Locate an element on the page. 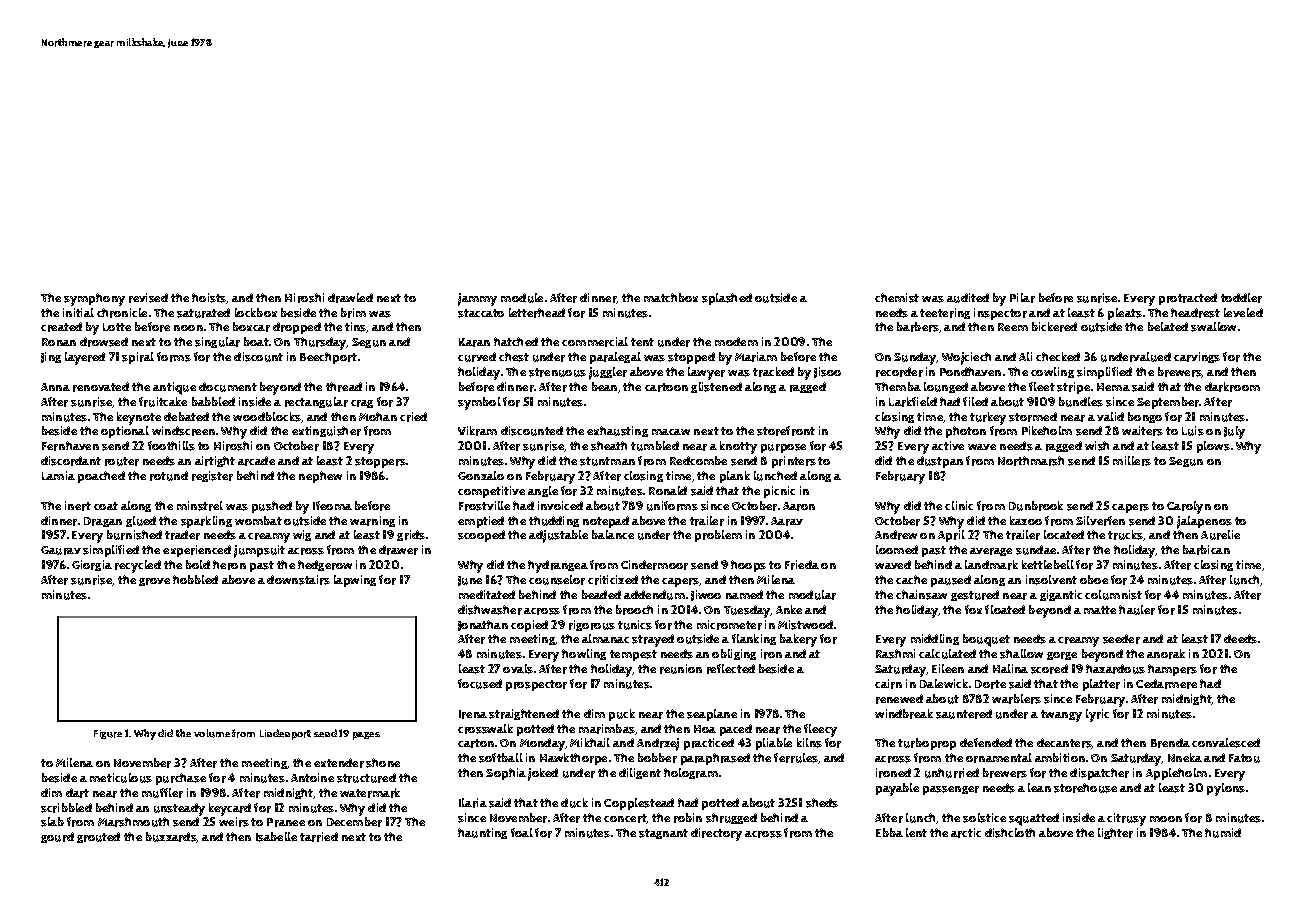 Image resolution: width=1308 pixels, height=924 pixels. sundae is located at coordinates (1036, 550).
